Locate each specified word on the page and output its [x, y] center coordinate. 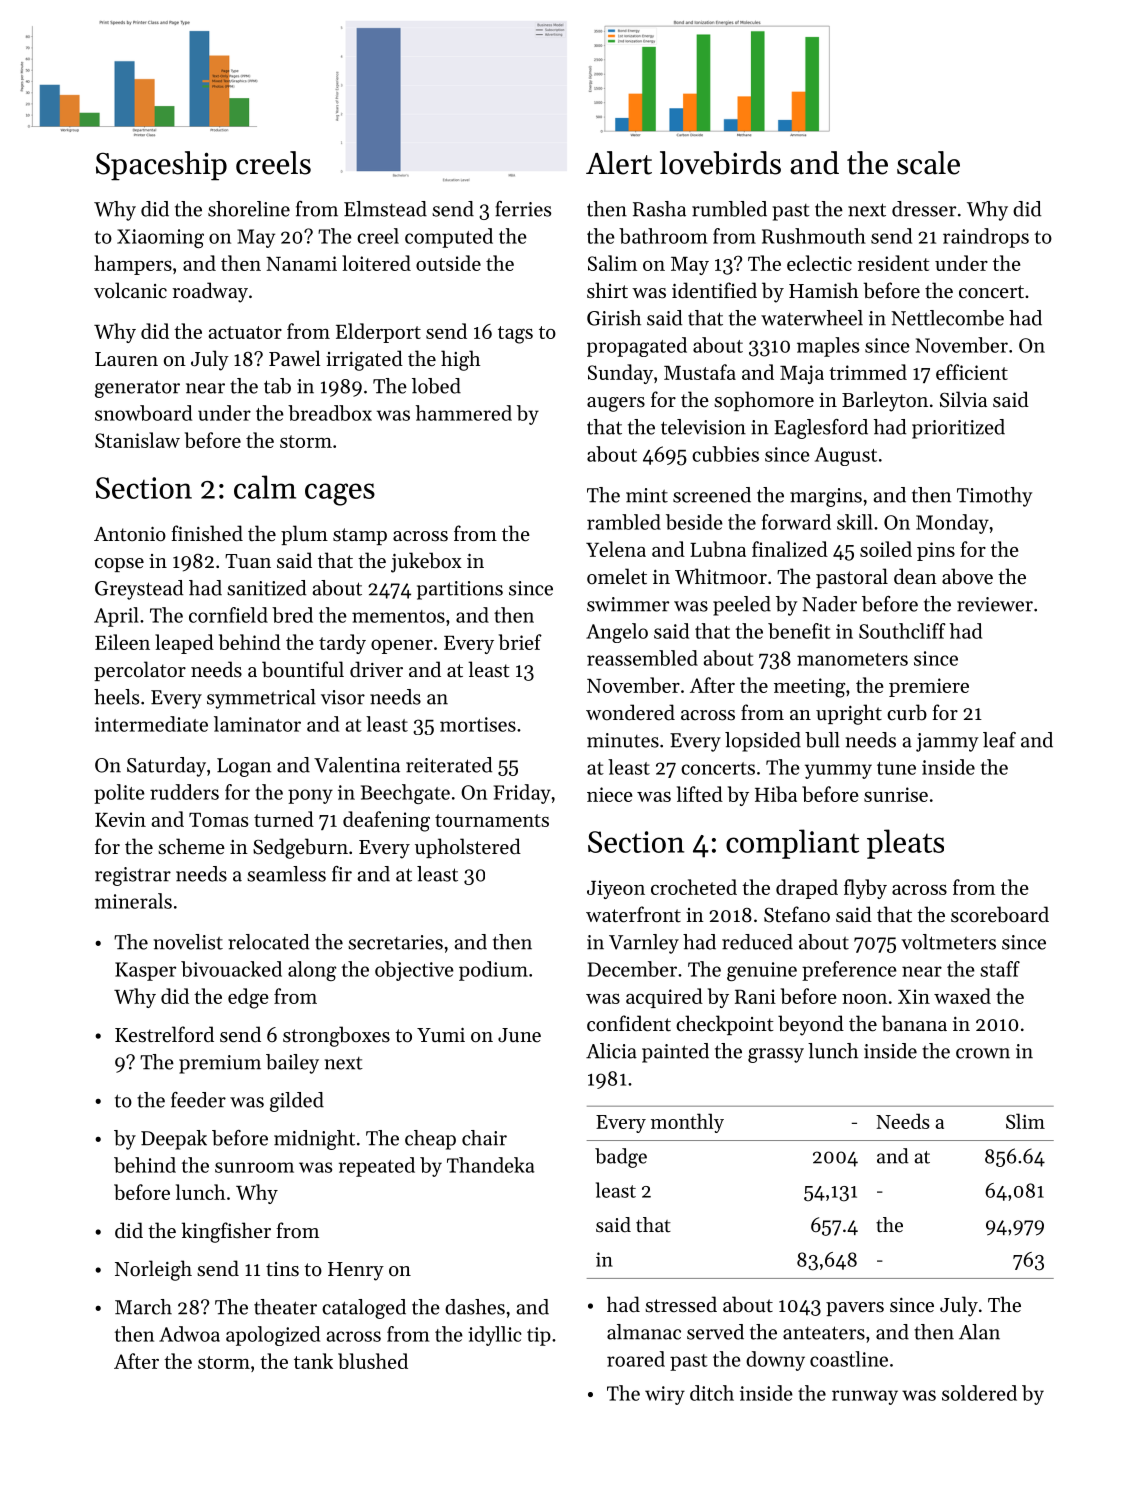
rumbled [729, 209]
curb [907, 712]
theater [285, 1307]
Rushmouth [814, 236]
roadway [210, 292]
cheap [430, 1140]
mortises [478, 724]
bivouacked [231, 969]
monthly [687, 1123]
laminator [257, 724]
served [715, 1332]
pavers [855, 1309]
